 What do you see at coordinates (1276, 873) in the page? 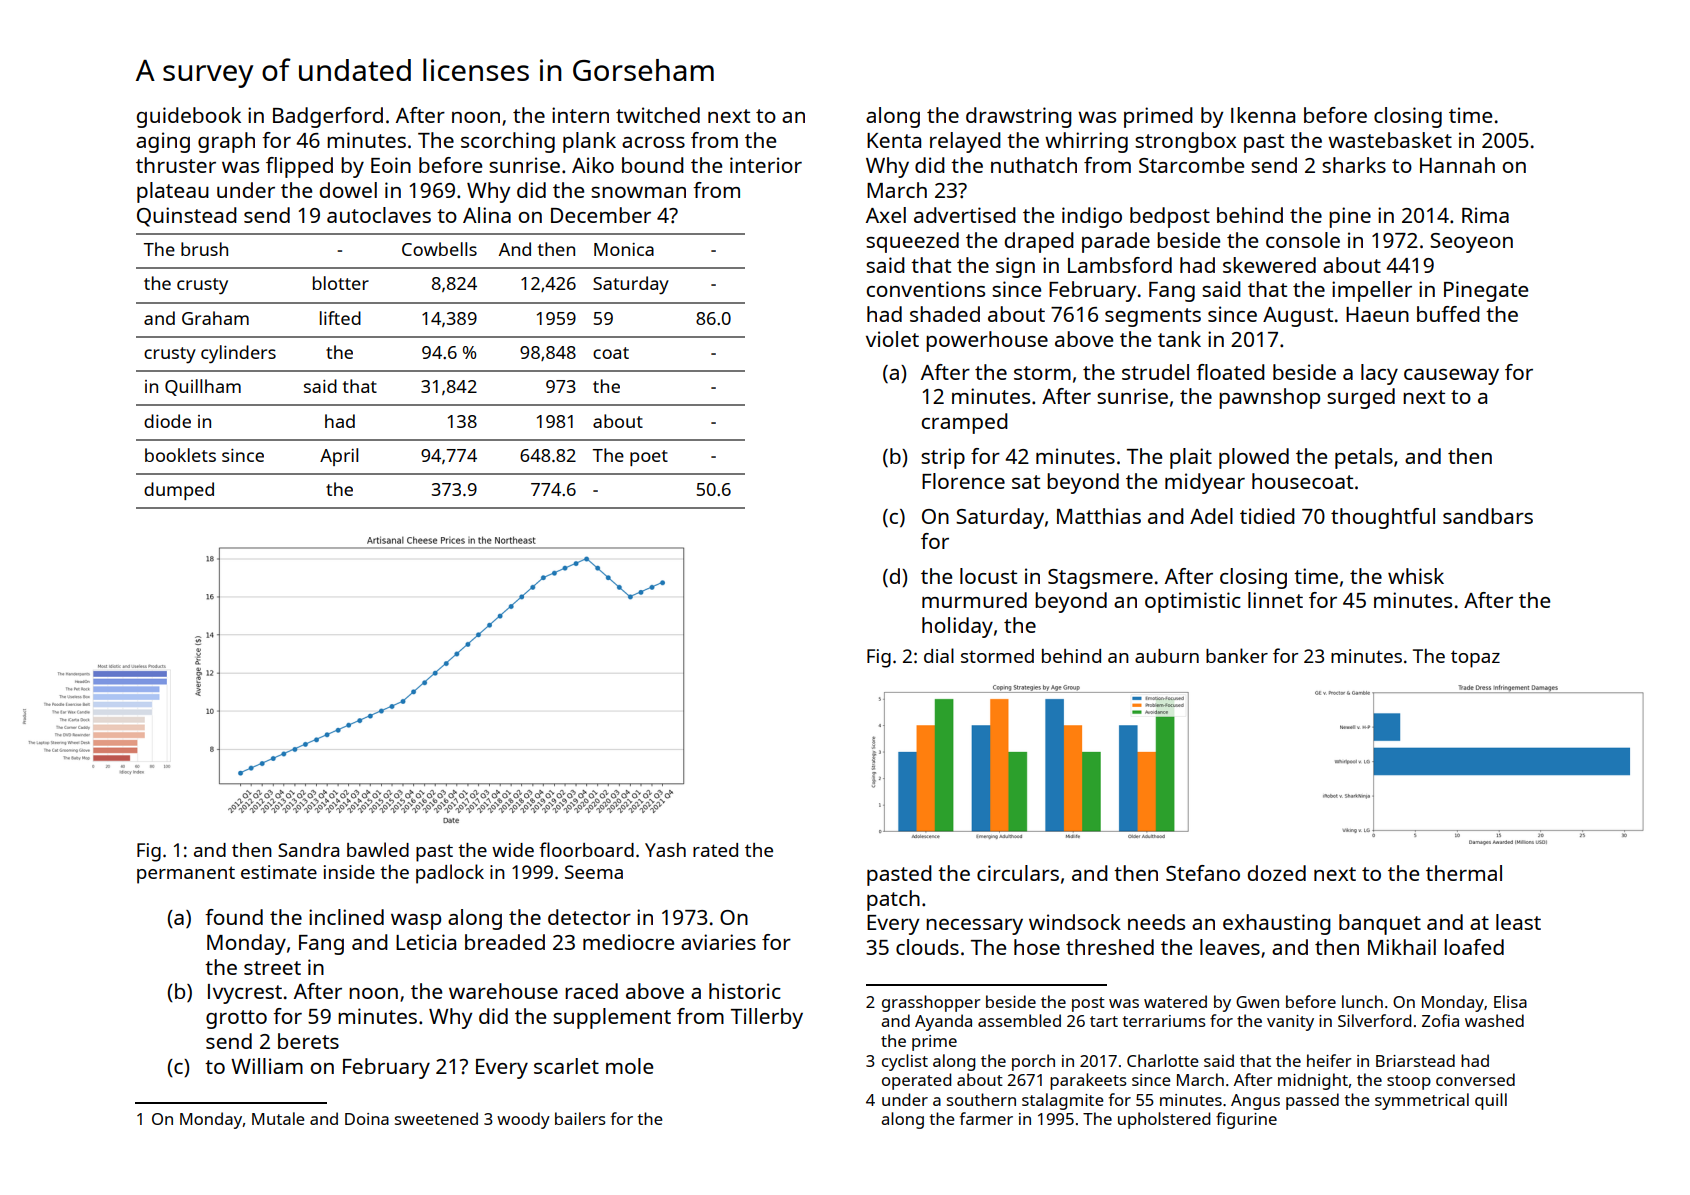
I see `dozed` at bounding box center [1276, 873].
